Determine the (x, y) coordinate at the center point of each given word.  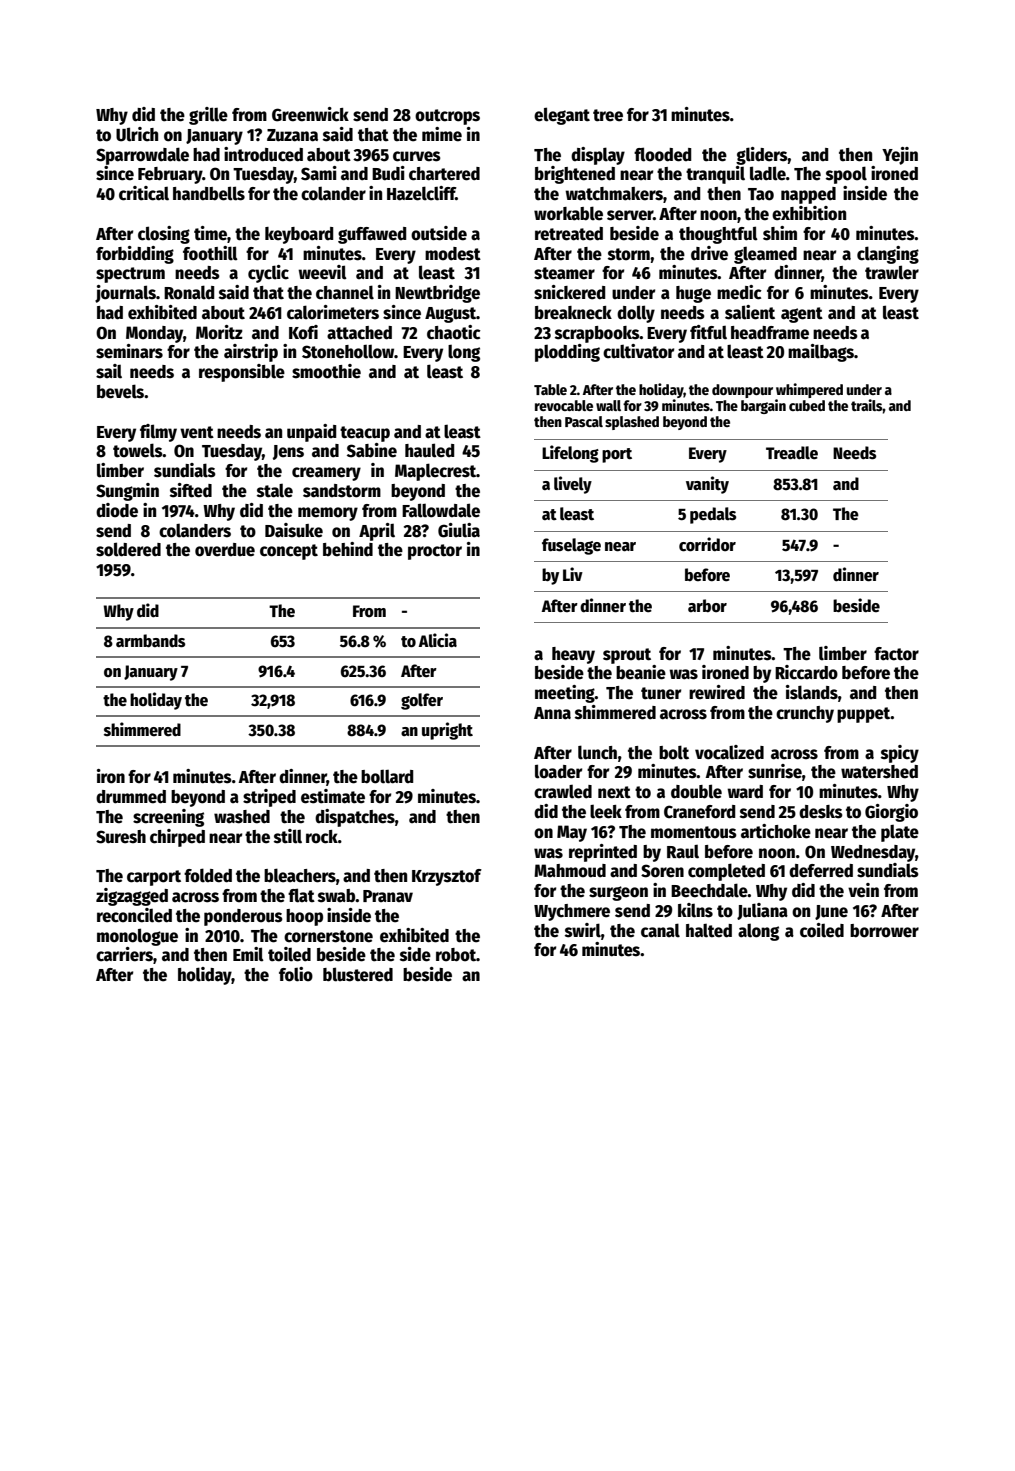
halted (709, 931)
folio (296, 974)
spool (846, 175)
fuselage (571, 546)
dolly (636, 314)
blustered (358, 974)
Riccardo (806, 672)
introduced (263, 154)
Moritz (219, 332)
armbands (150, 641)
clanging (888, 255)
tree (608, 115)
